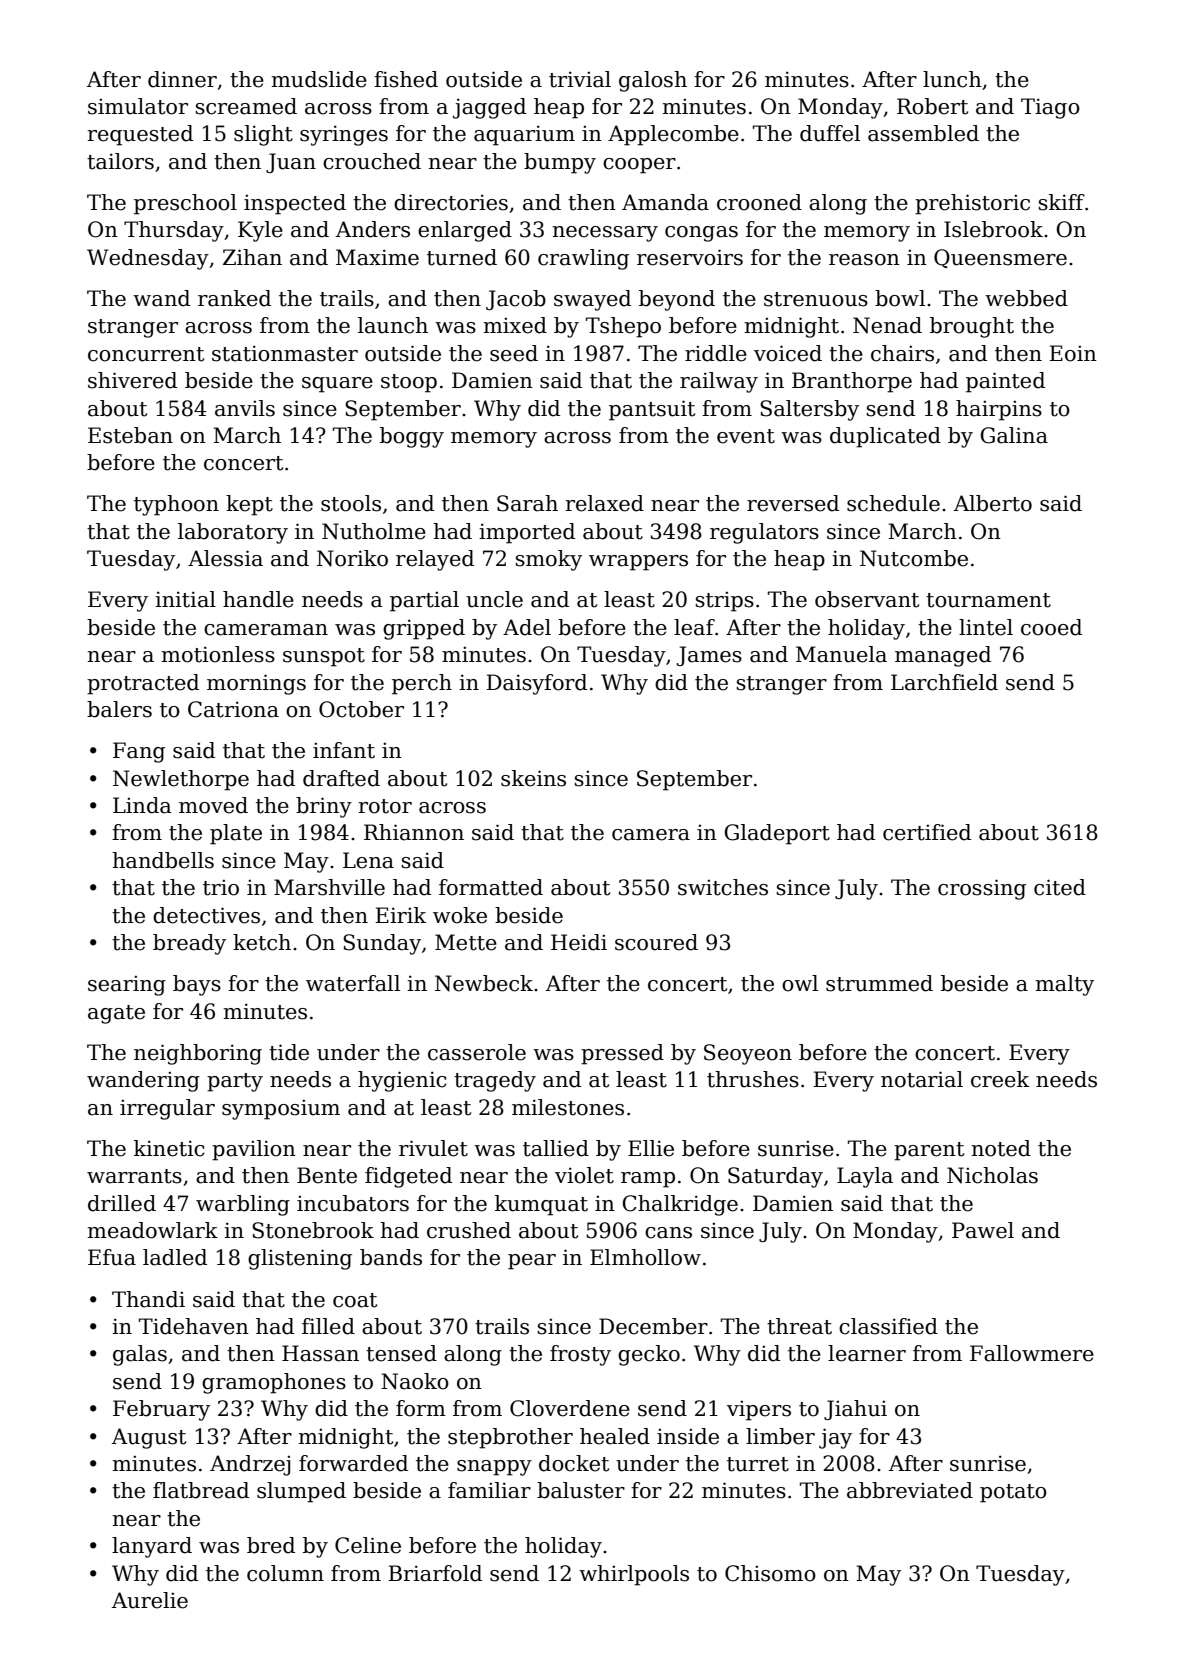  I want to click on mornings, so click(256, 684).
